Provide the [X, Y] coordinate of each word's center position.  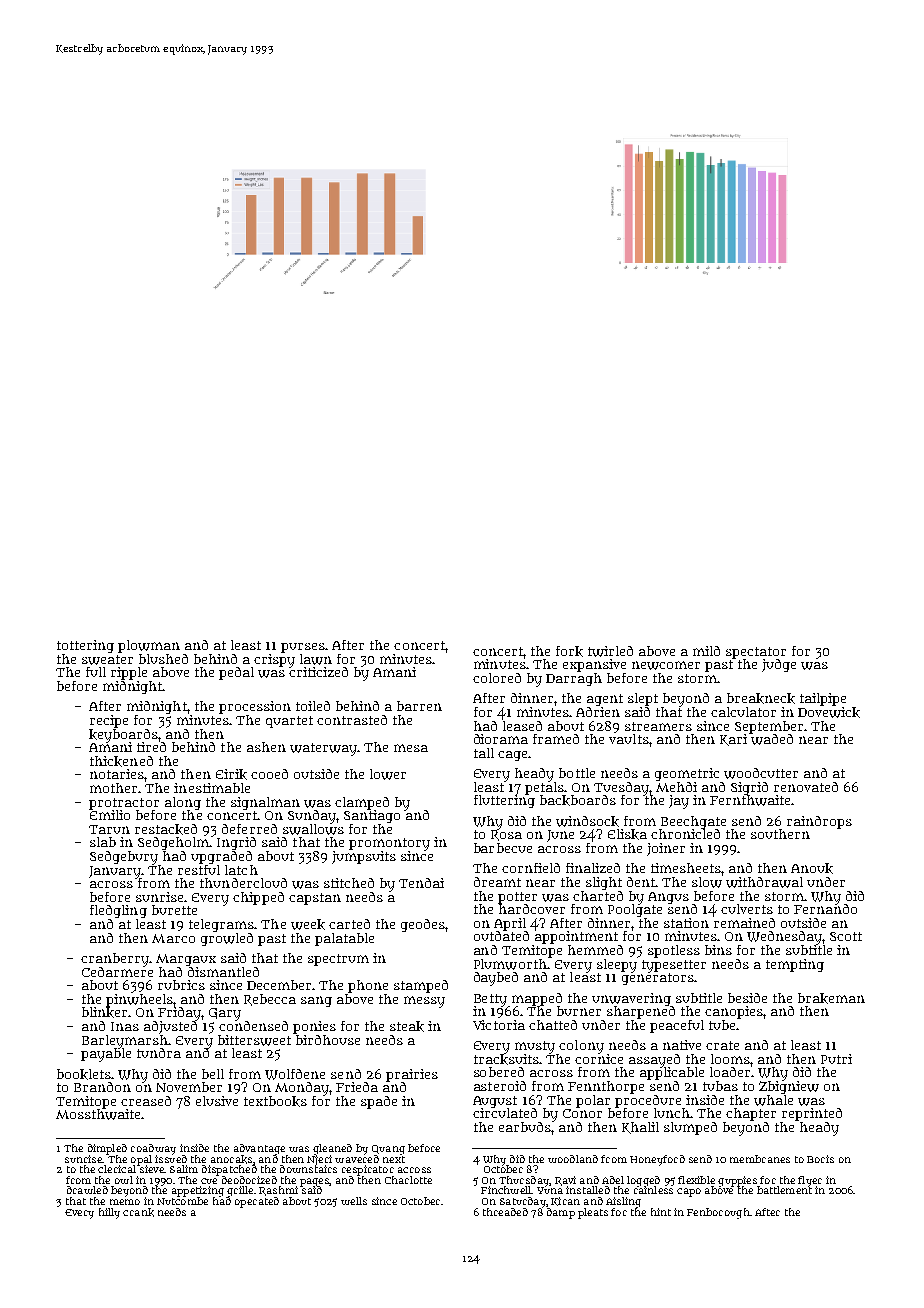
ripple [129, 673]
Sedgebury [124, 857]
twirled [610, 651]
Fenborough [718, 1213]
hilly [109, 1213]
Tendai [421, 883]
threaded [505, 1212]
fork [569, 651]
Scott [846, 936]
